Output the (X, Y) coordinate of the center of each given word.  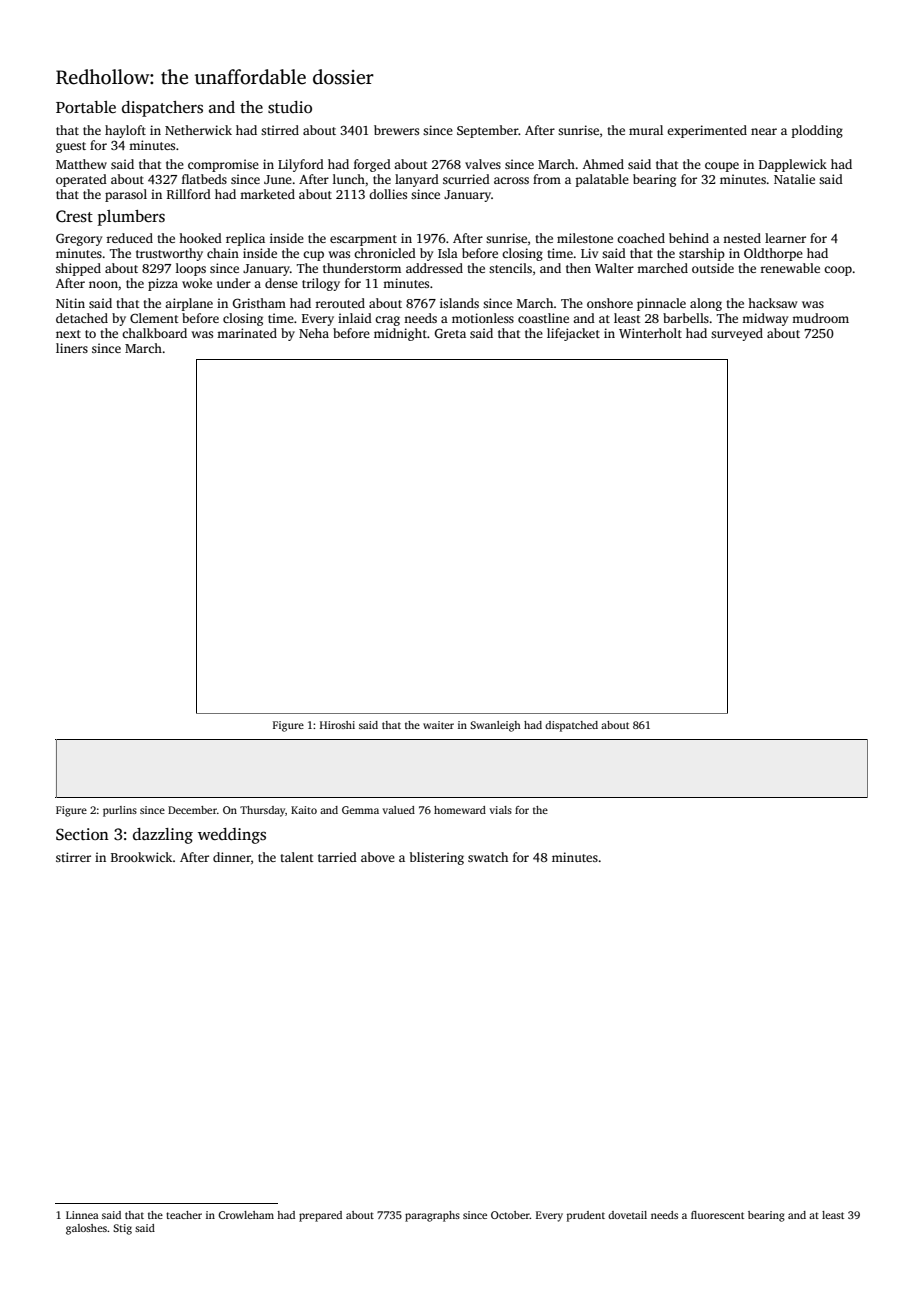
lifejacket (573, 334)
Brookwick (141, 857)
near (764, 131)
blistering (437, 858)
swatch (488, 857)
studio (290, 107)
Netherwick (198, 130)
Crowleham (246, 1215)
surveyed (737, 334)
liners (72, 348)
